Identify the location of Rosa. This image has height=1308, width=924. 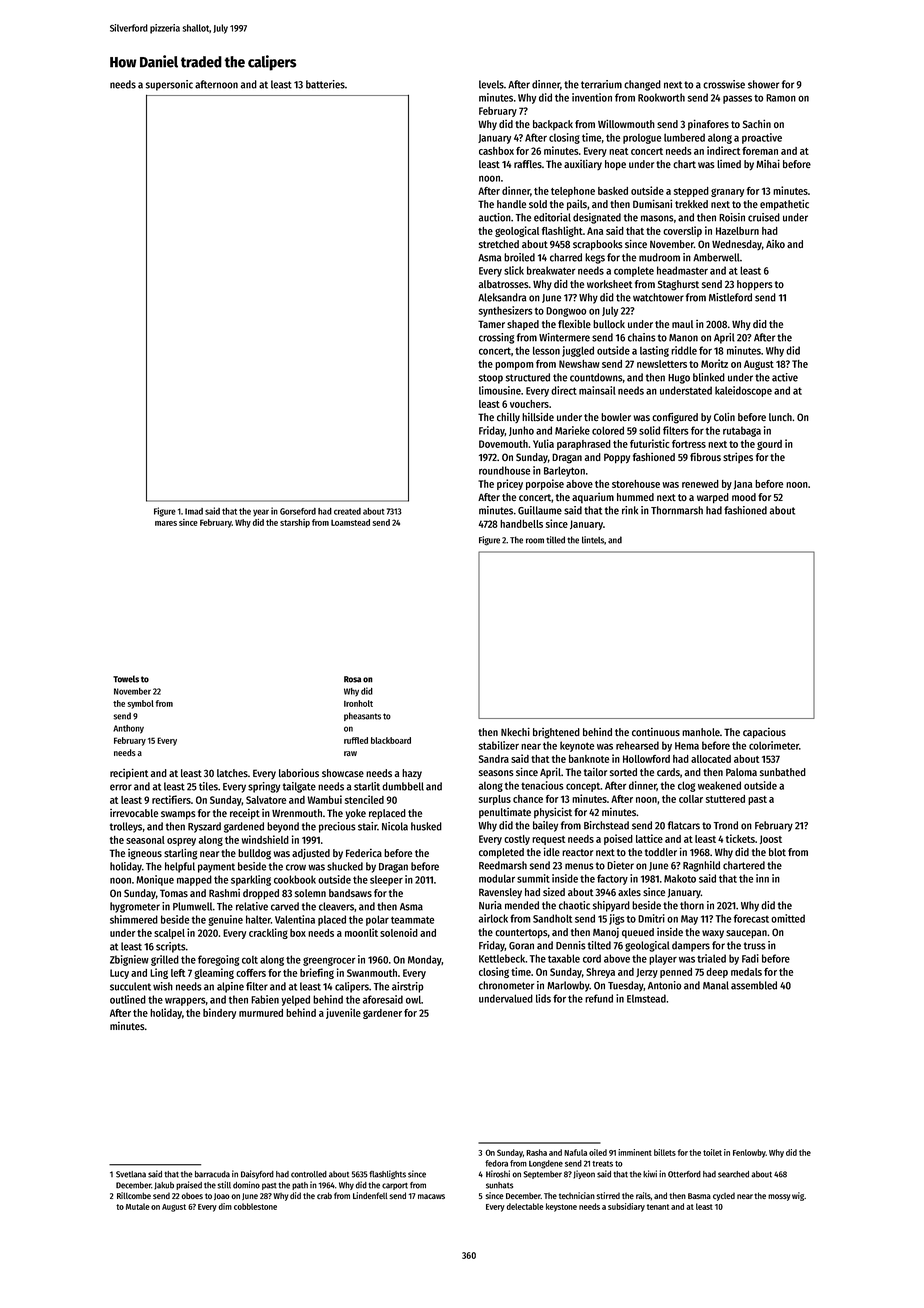
(352, 679).
